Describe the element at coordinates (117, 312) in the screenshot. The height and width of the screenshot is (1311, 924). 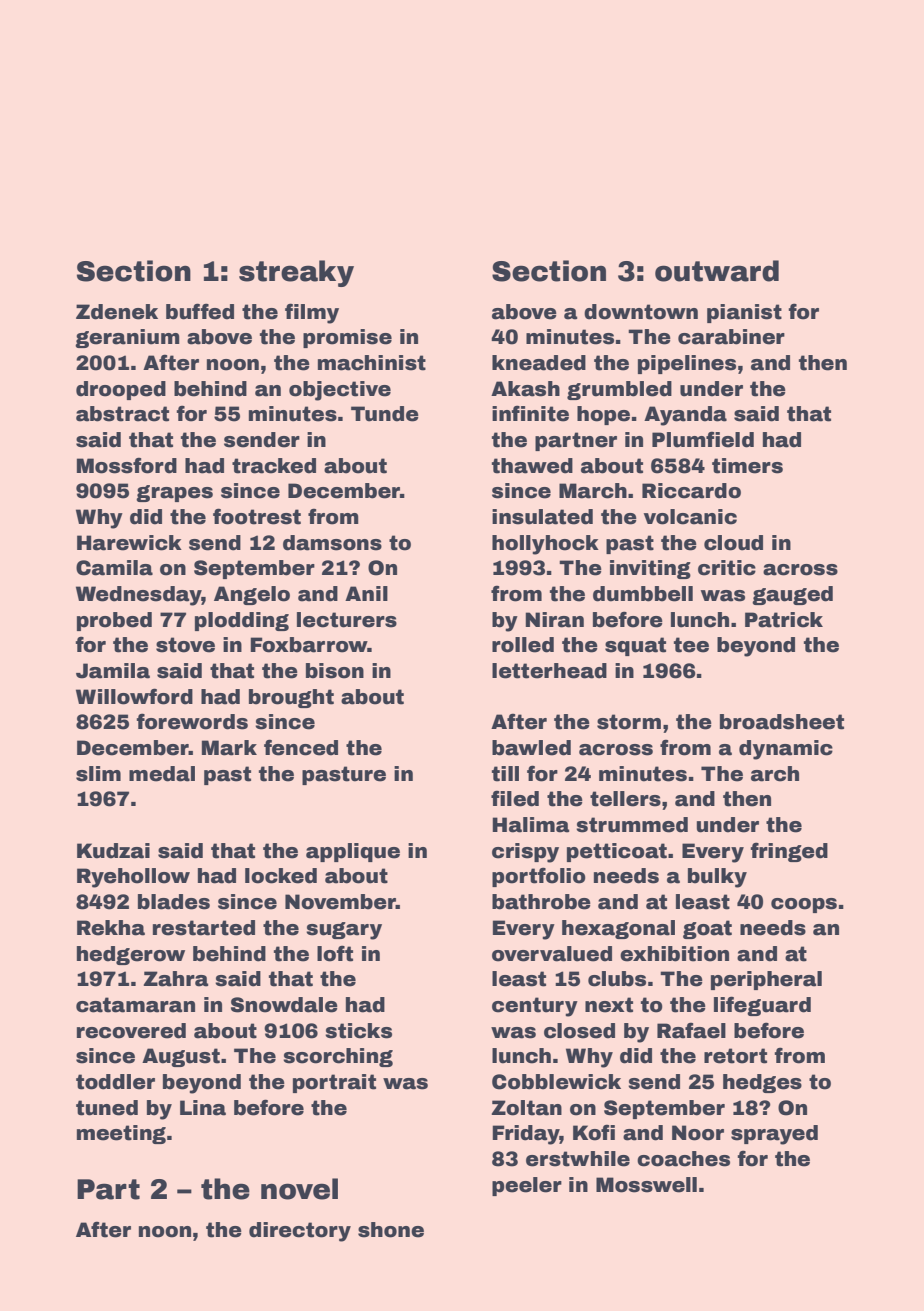
I see `Zdenek` at that location.
